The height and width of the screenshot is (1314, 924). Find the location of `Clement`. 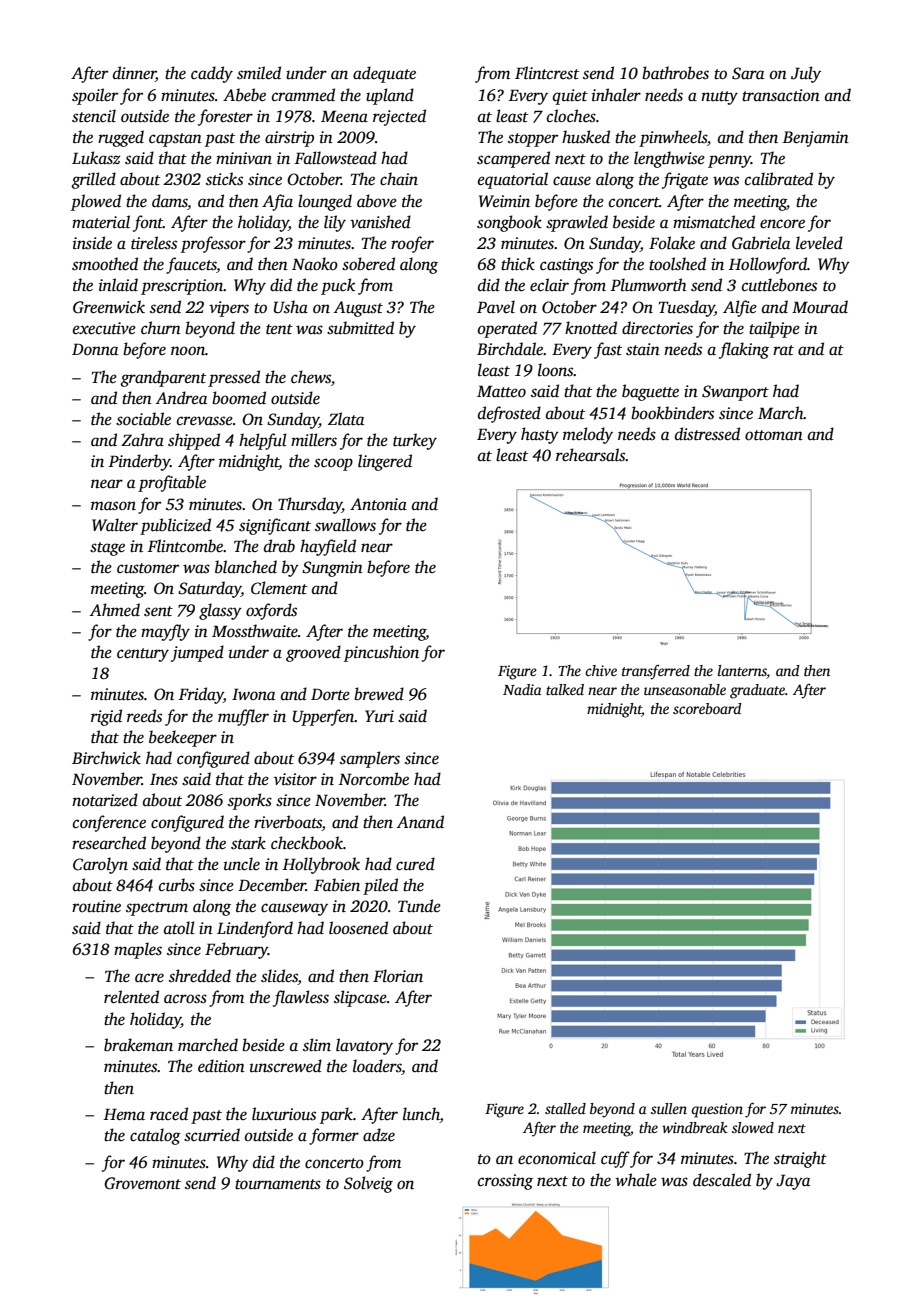

Clement is located at coordinates (279, 588).
